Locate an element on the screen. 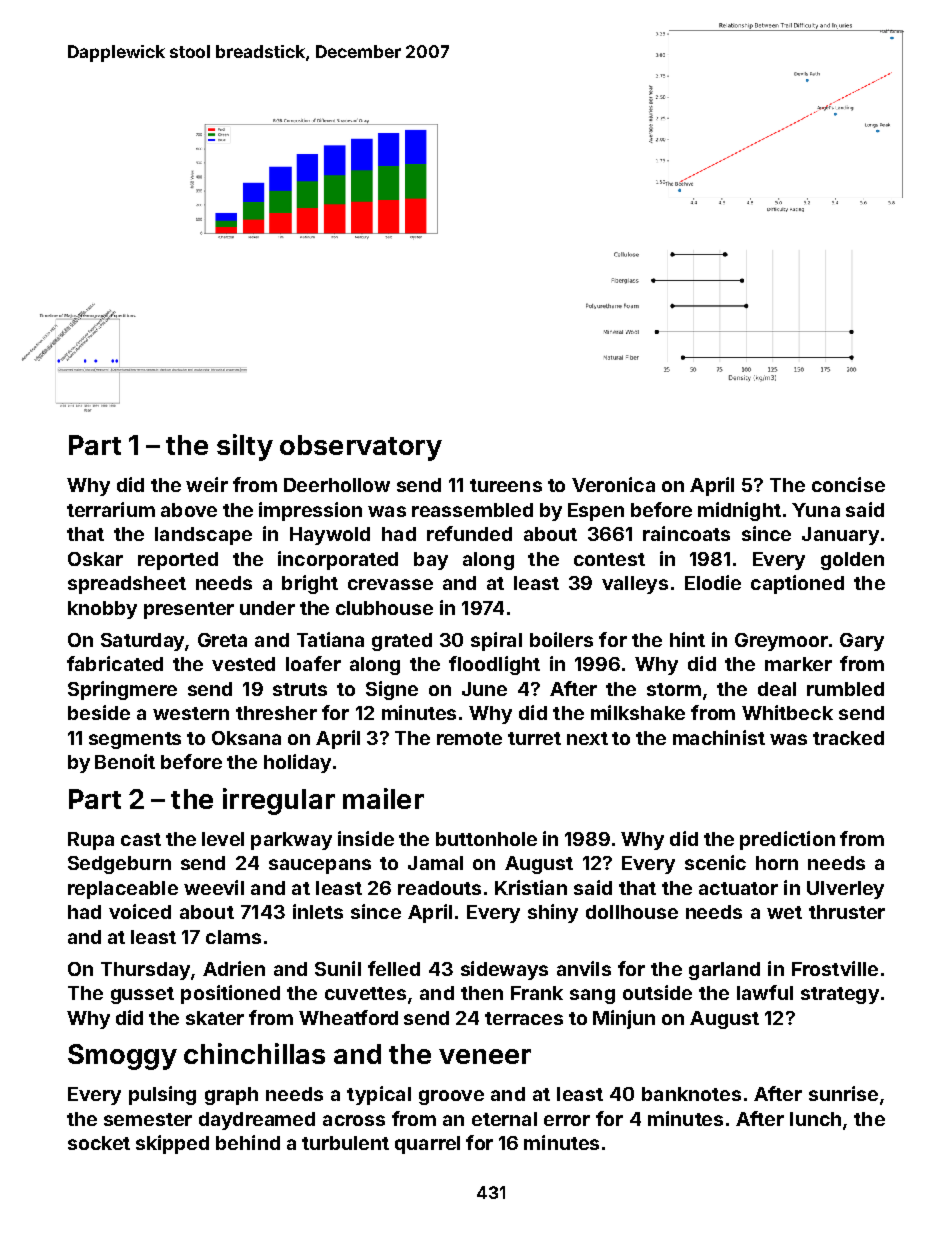  observatory is located at coordinates (361, 448).
